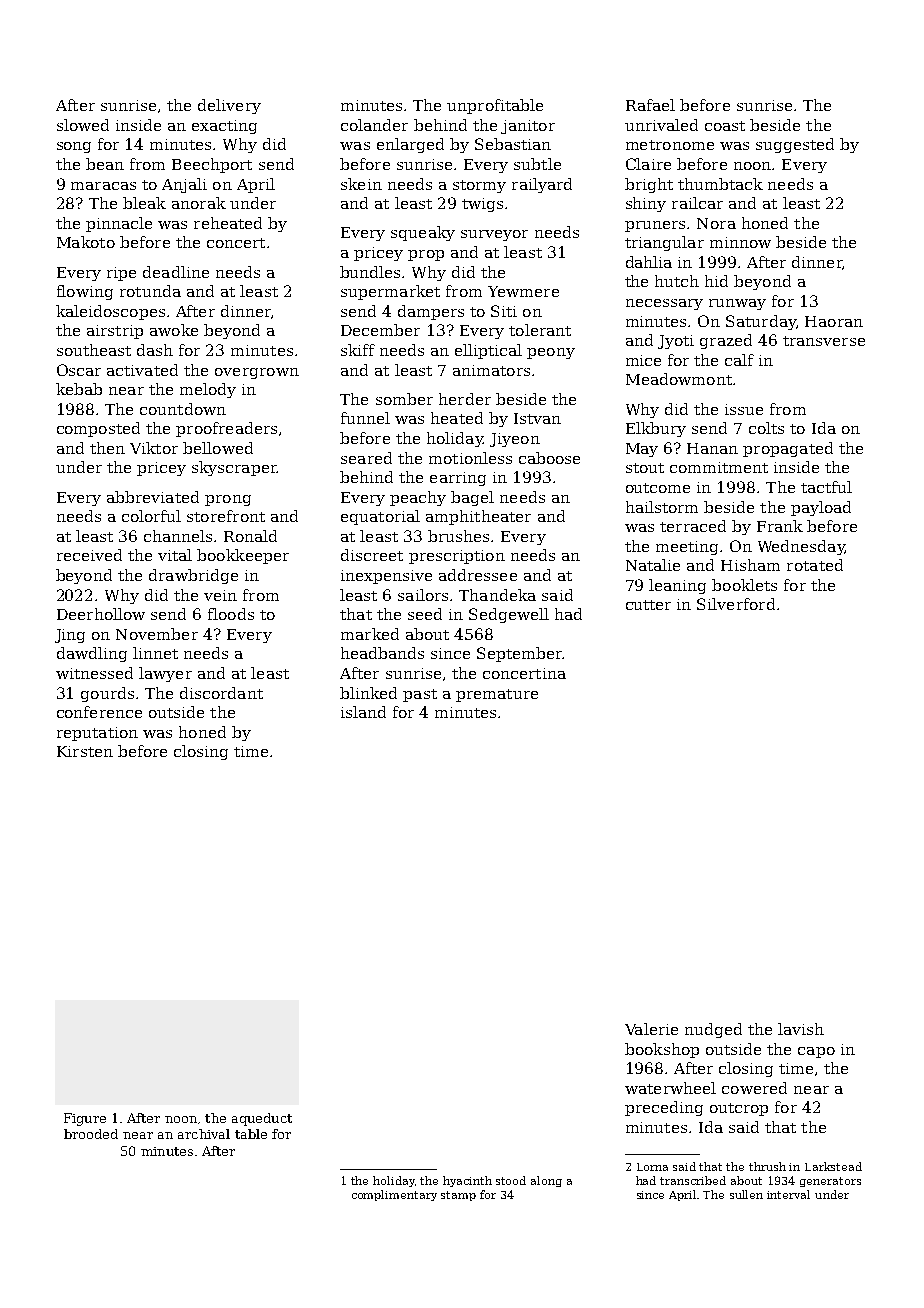  Describe the element at coordinates (85, 1119) in the document. I see `Figure` at that location.
